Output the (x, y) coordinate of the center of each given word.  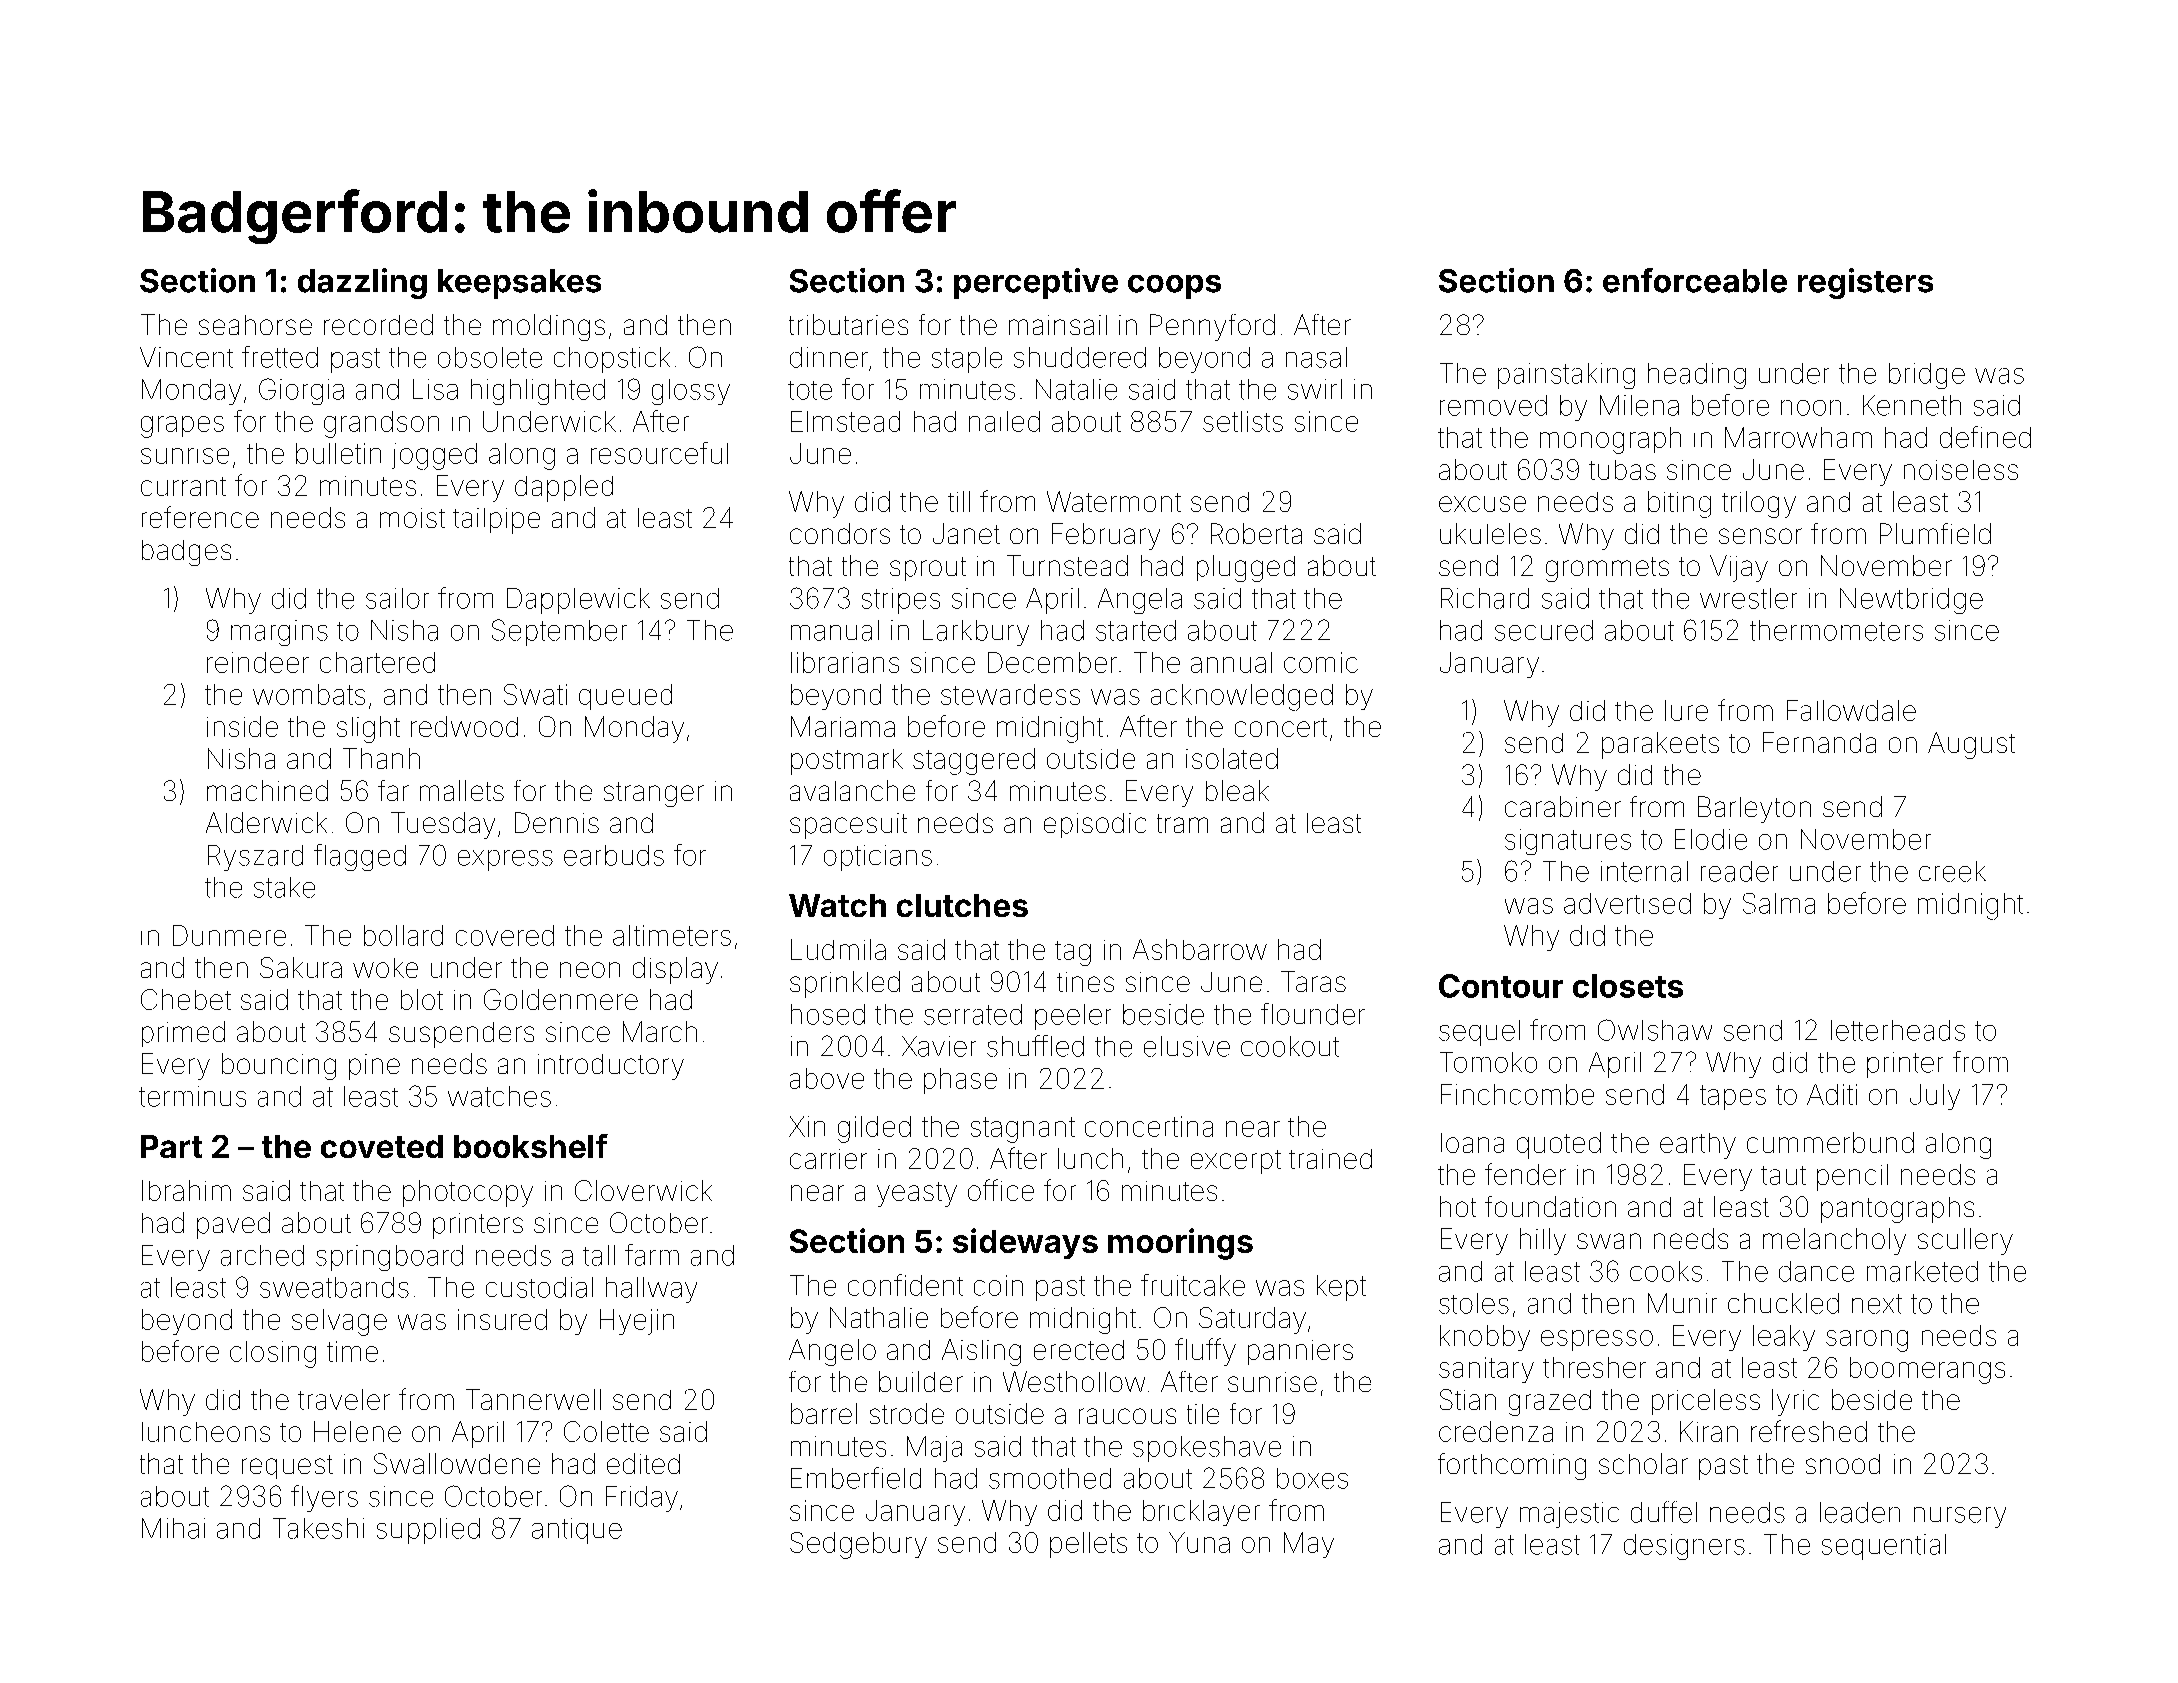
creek (1952, 871)
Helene (357, 1431)
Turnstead (1067, 565)
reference (200, 517)
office (1001, 1190)
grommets (1607, 569)
